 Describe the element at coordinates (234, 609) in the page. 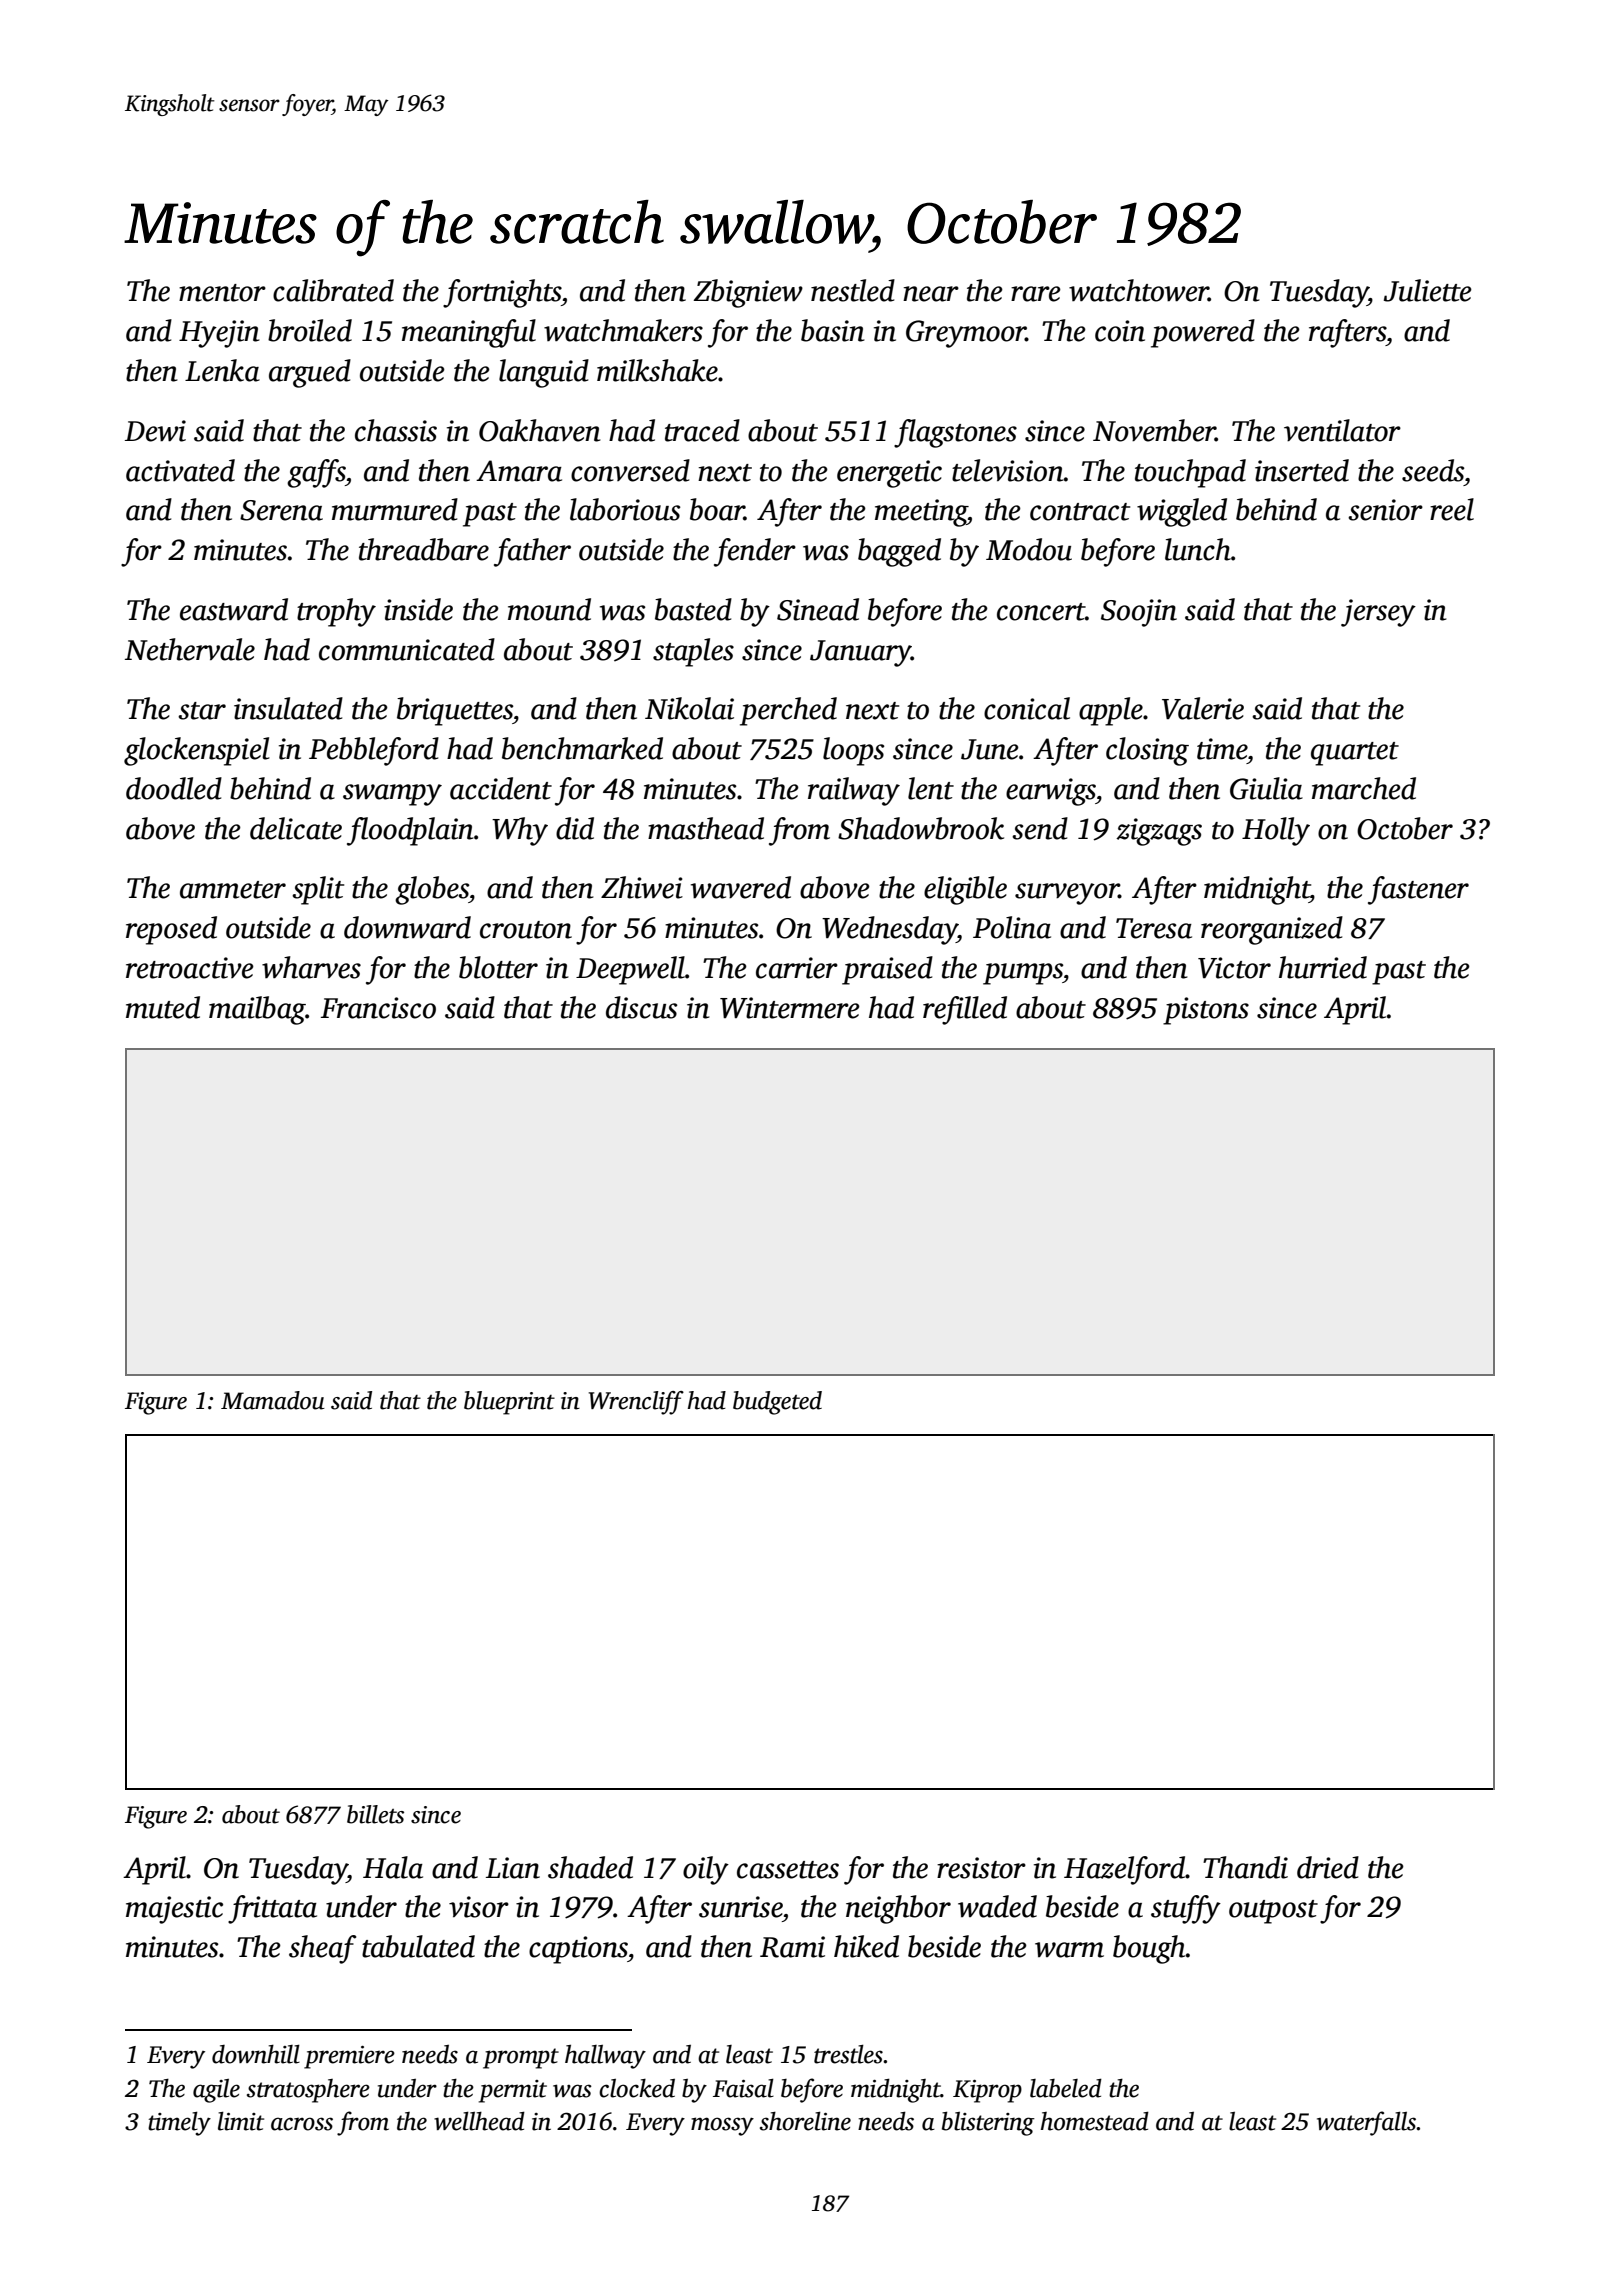

I see `eastward` at that location.
